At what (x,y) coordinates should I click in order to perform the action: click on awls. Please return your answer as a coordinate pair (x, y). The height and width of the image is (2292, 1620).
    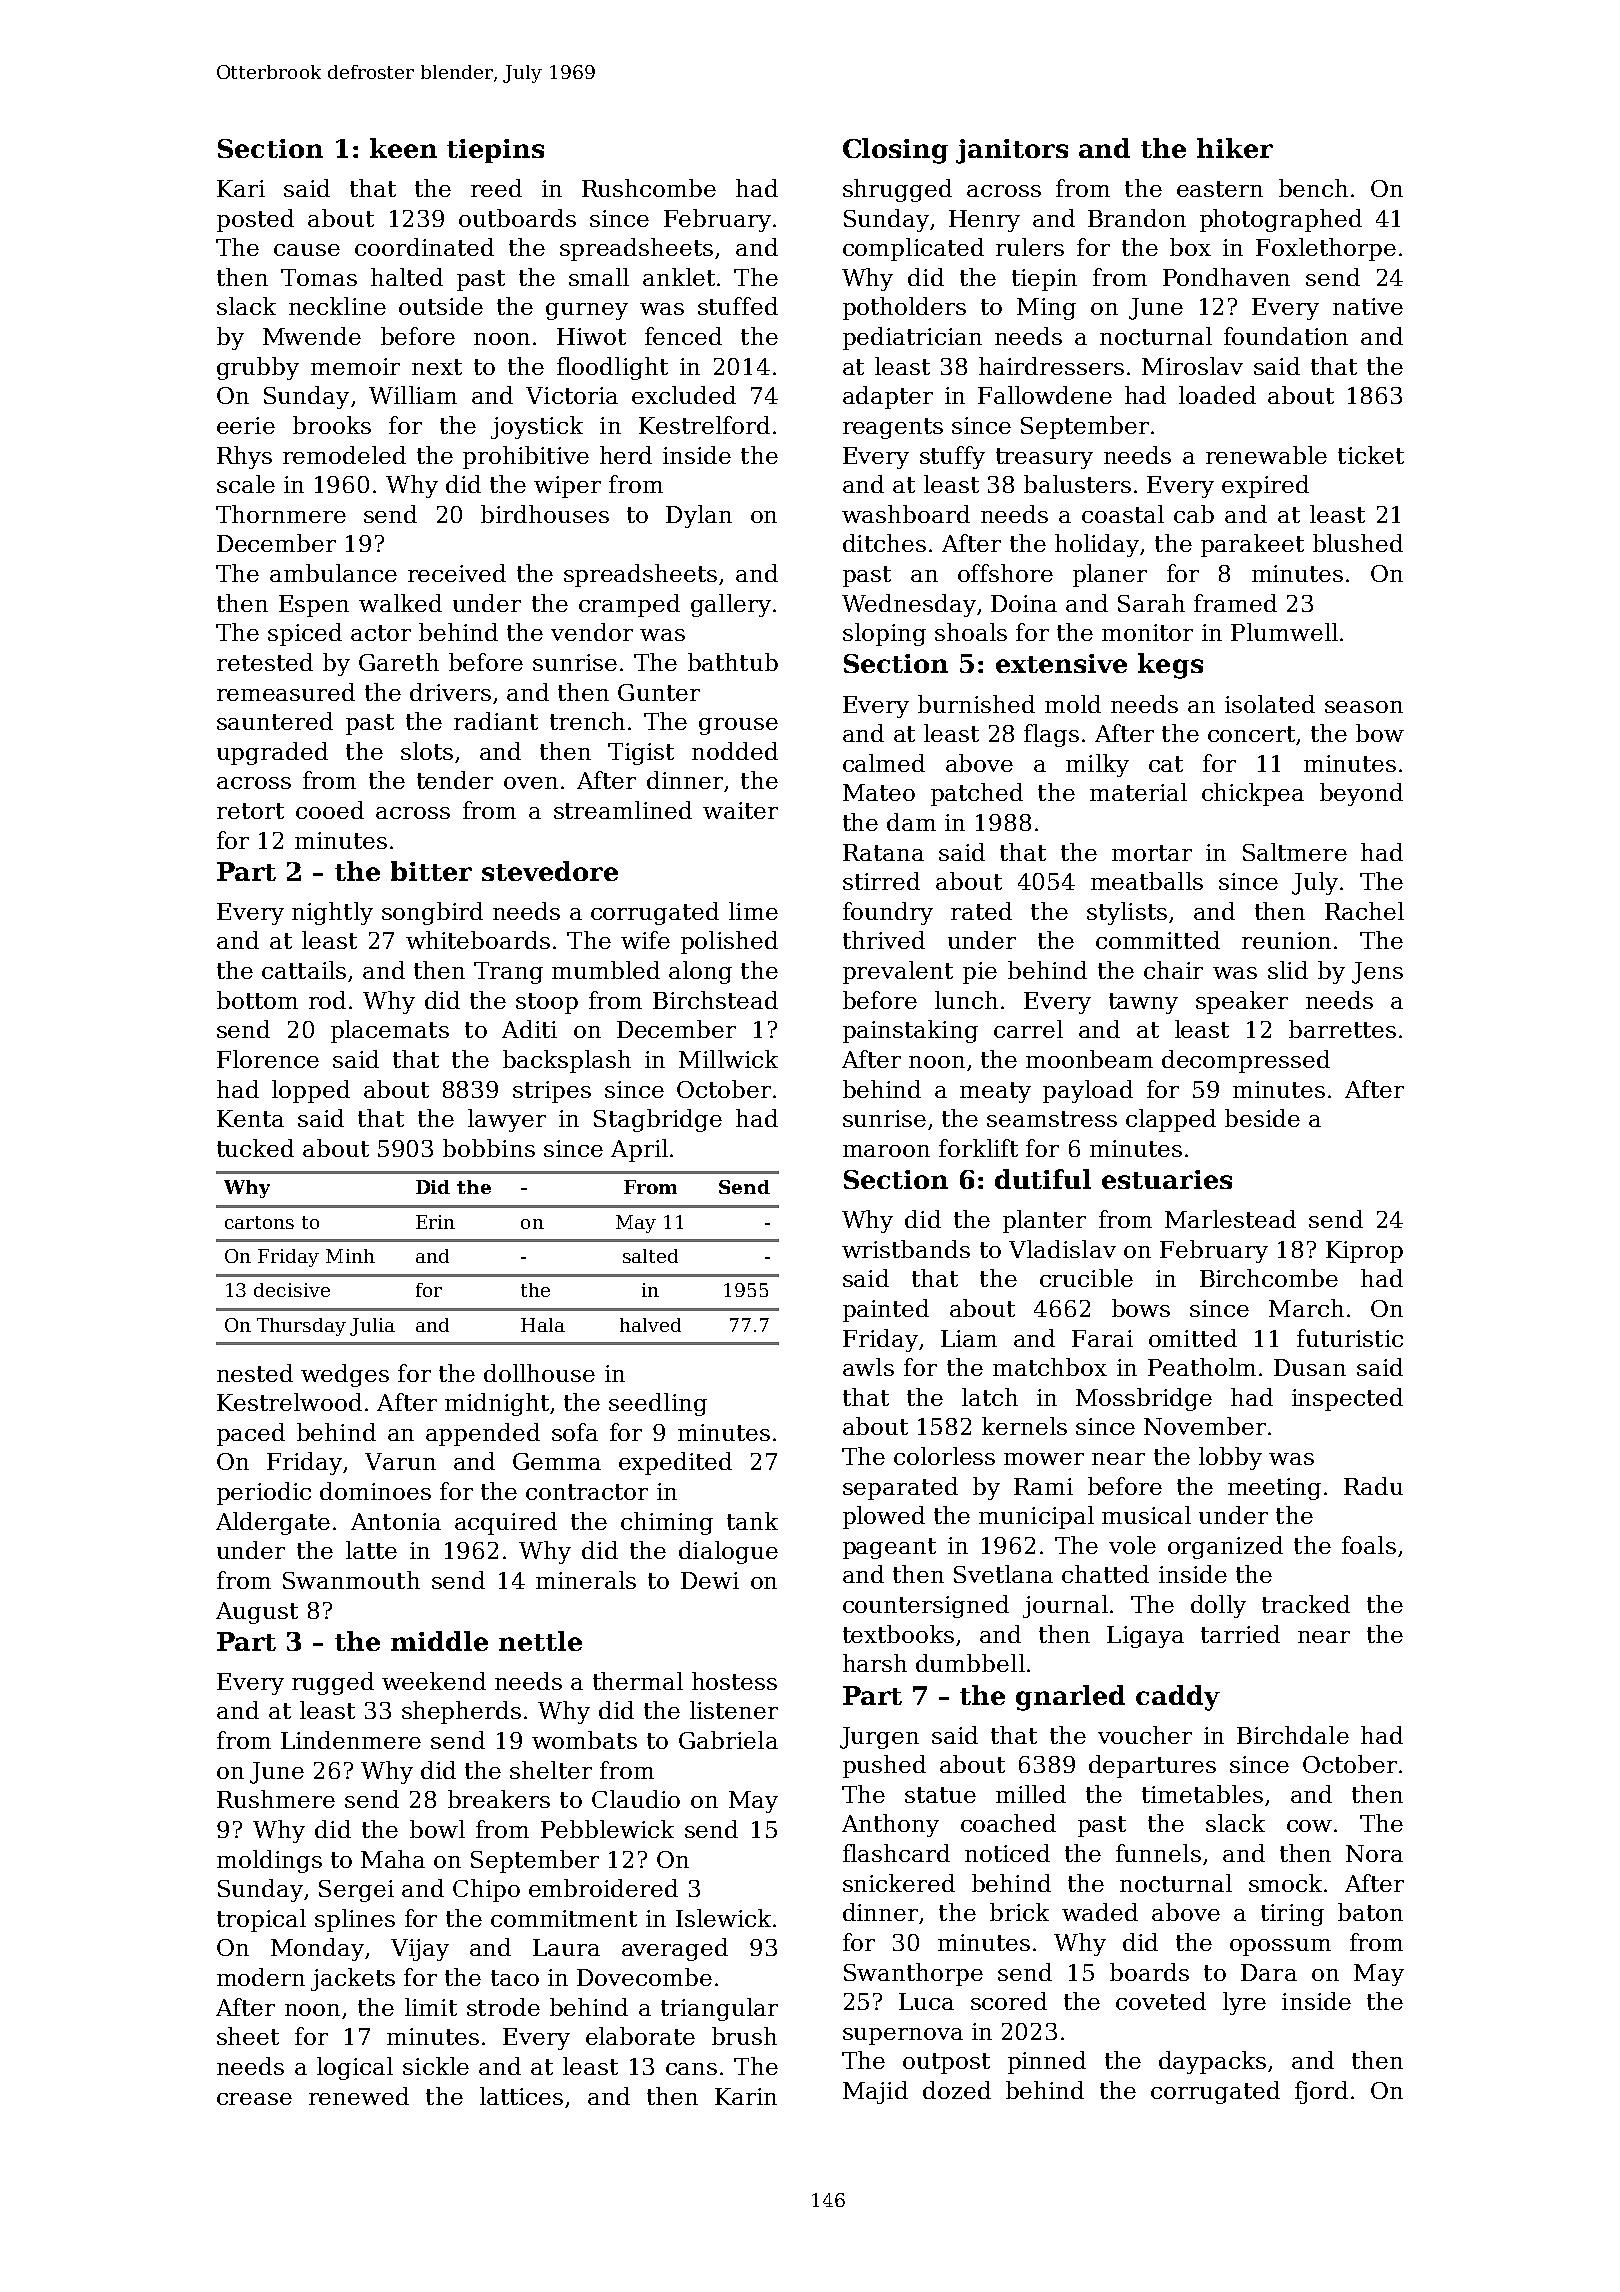
    Looking at the image, I should click on (868, 1367).
